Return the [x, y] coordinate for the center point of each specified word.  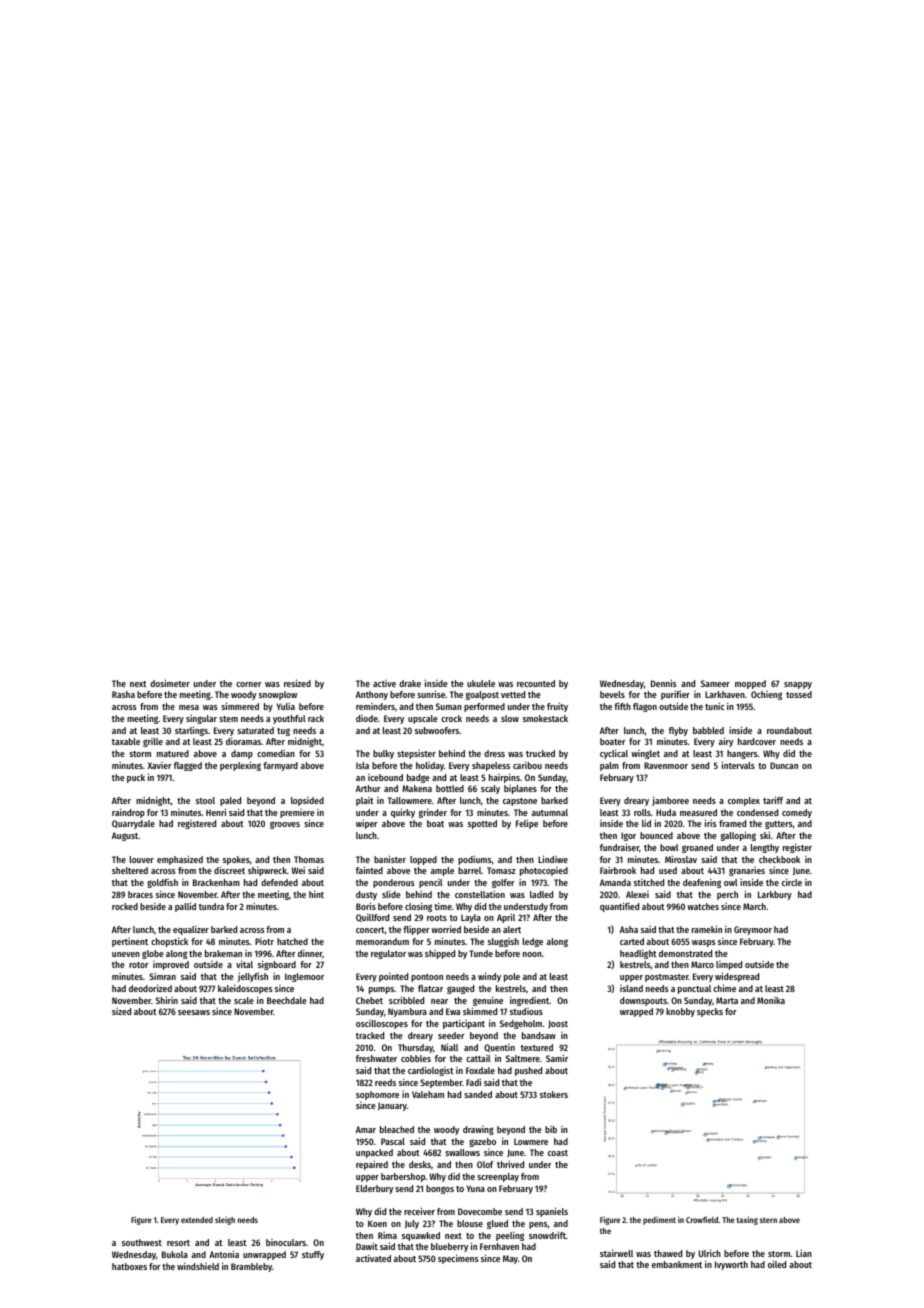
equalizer [191, 930]
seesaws [194, 1012]
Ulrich [710, 1253]
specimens [458, 1259]
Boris [366, 906]
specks [710, 1012]
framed [732, 823]
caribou [527, 765]
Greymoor [753, 930]
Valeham [428, 1094]
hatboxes [129, 1266]
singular [201, 719]
